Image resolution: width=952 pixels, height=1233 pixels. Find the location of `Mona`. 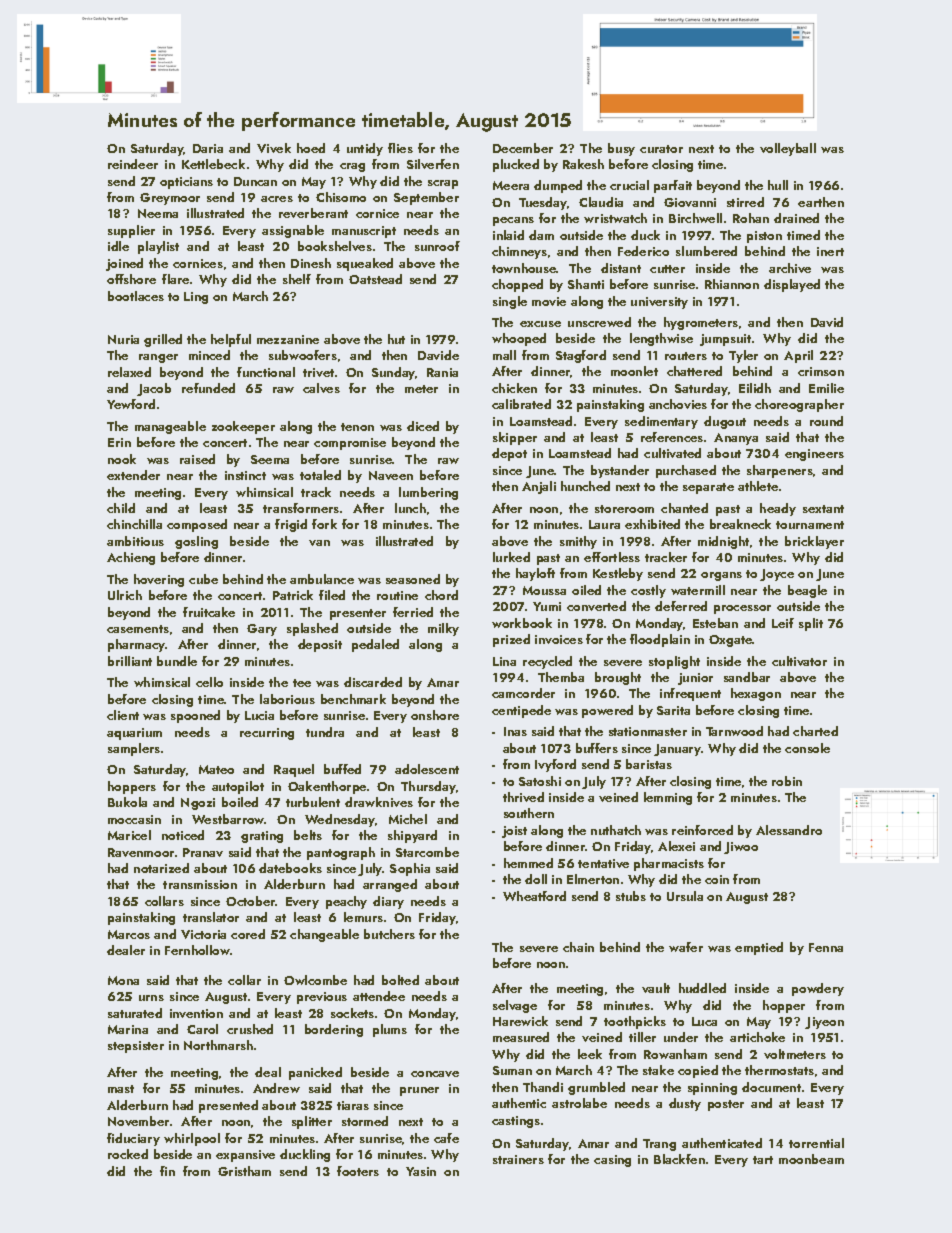

Mona is located at coordinates (123, 980).
